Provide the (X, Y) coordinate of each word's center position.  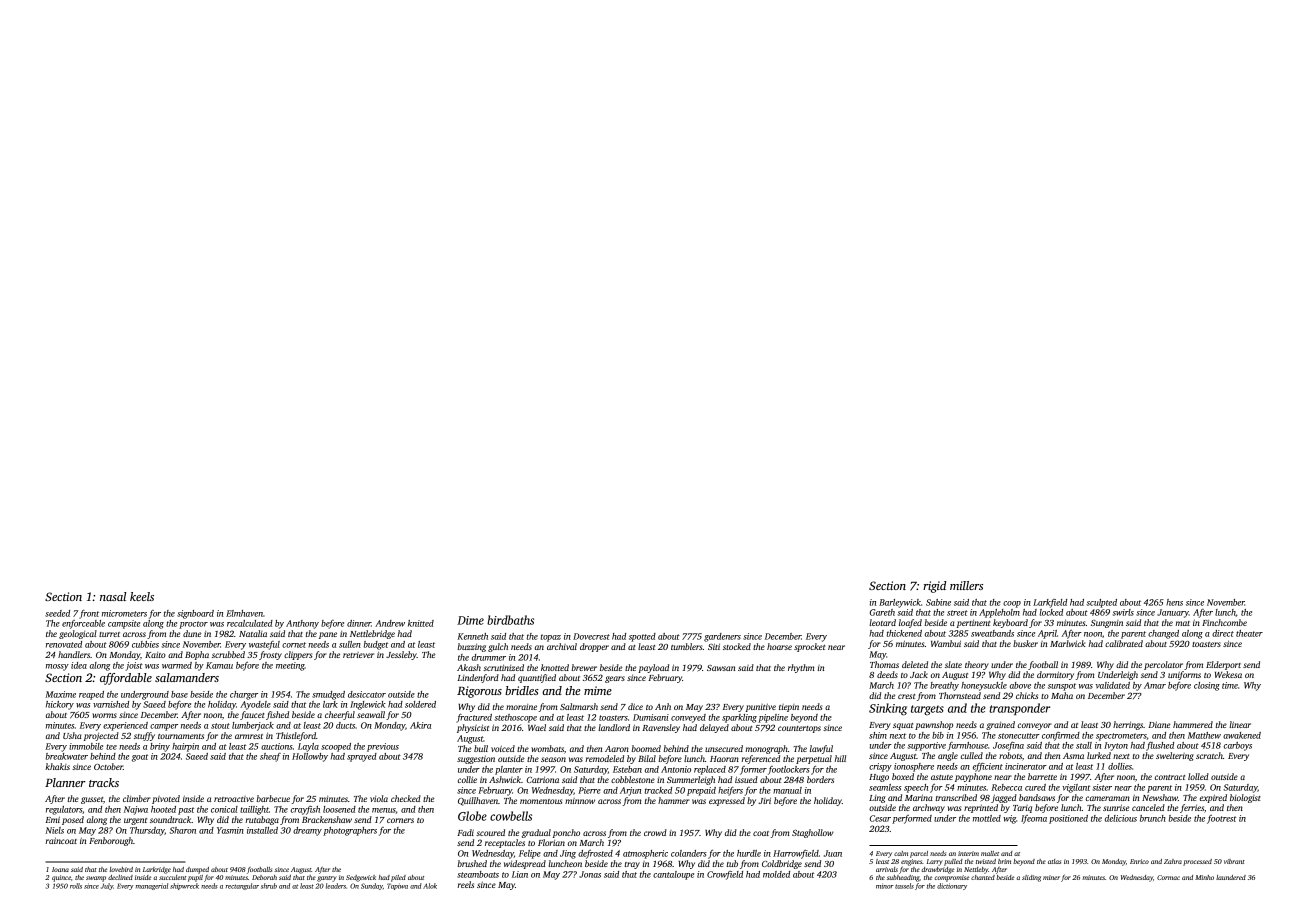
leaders (336, 886)
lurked (1099, 755)
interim (968, 853)
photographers (350, 831)
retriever (358, 655)
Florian (551, 842)
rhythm (801, 668)
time (1230, 685)
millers (966, 585)
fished (277, 715)
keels (142, 596)
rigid (934, 587)
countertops (799, 729)
